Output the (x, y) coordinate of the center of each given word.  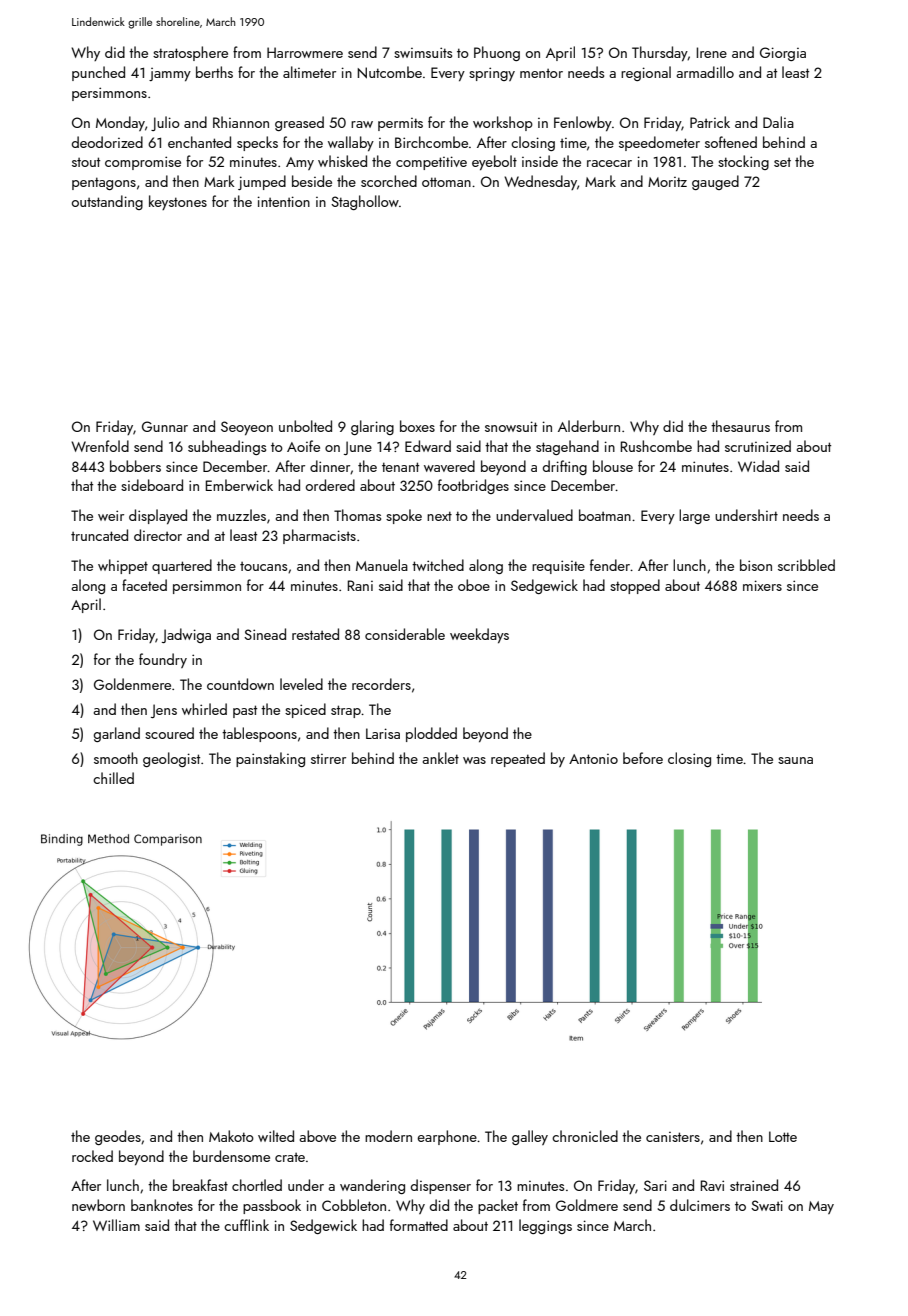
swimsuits (423, 52)
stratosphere (190, 53)
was (474, 760)
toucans (263, 566)
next (439, 516)
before (643, 758)
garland (117, 734)
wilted (276, 1136)
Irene (712, 52)
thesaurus (740, 426)
